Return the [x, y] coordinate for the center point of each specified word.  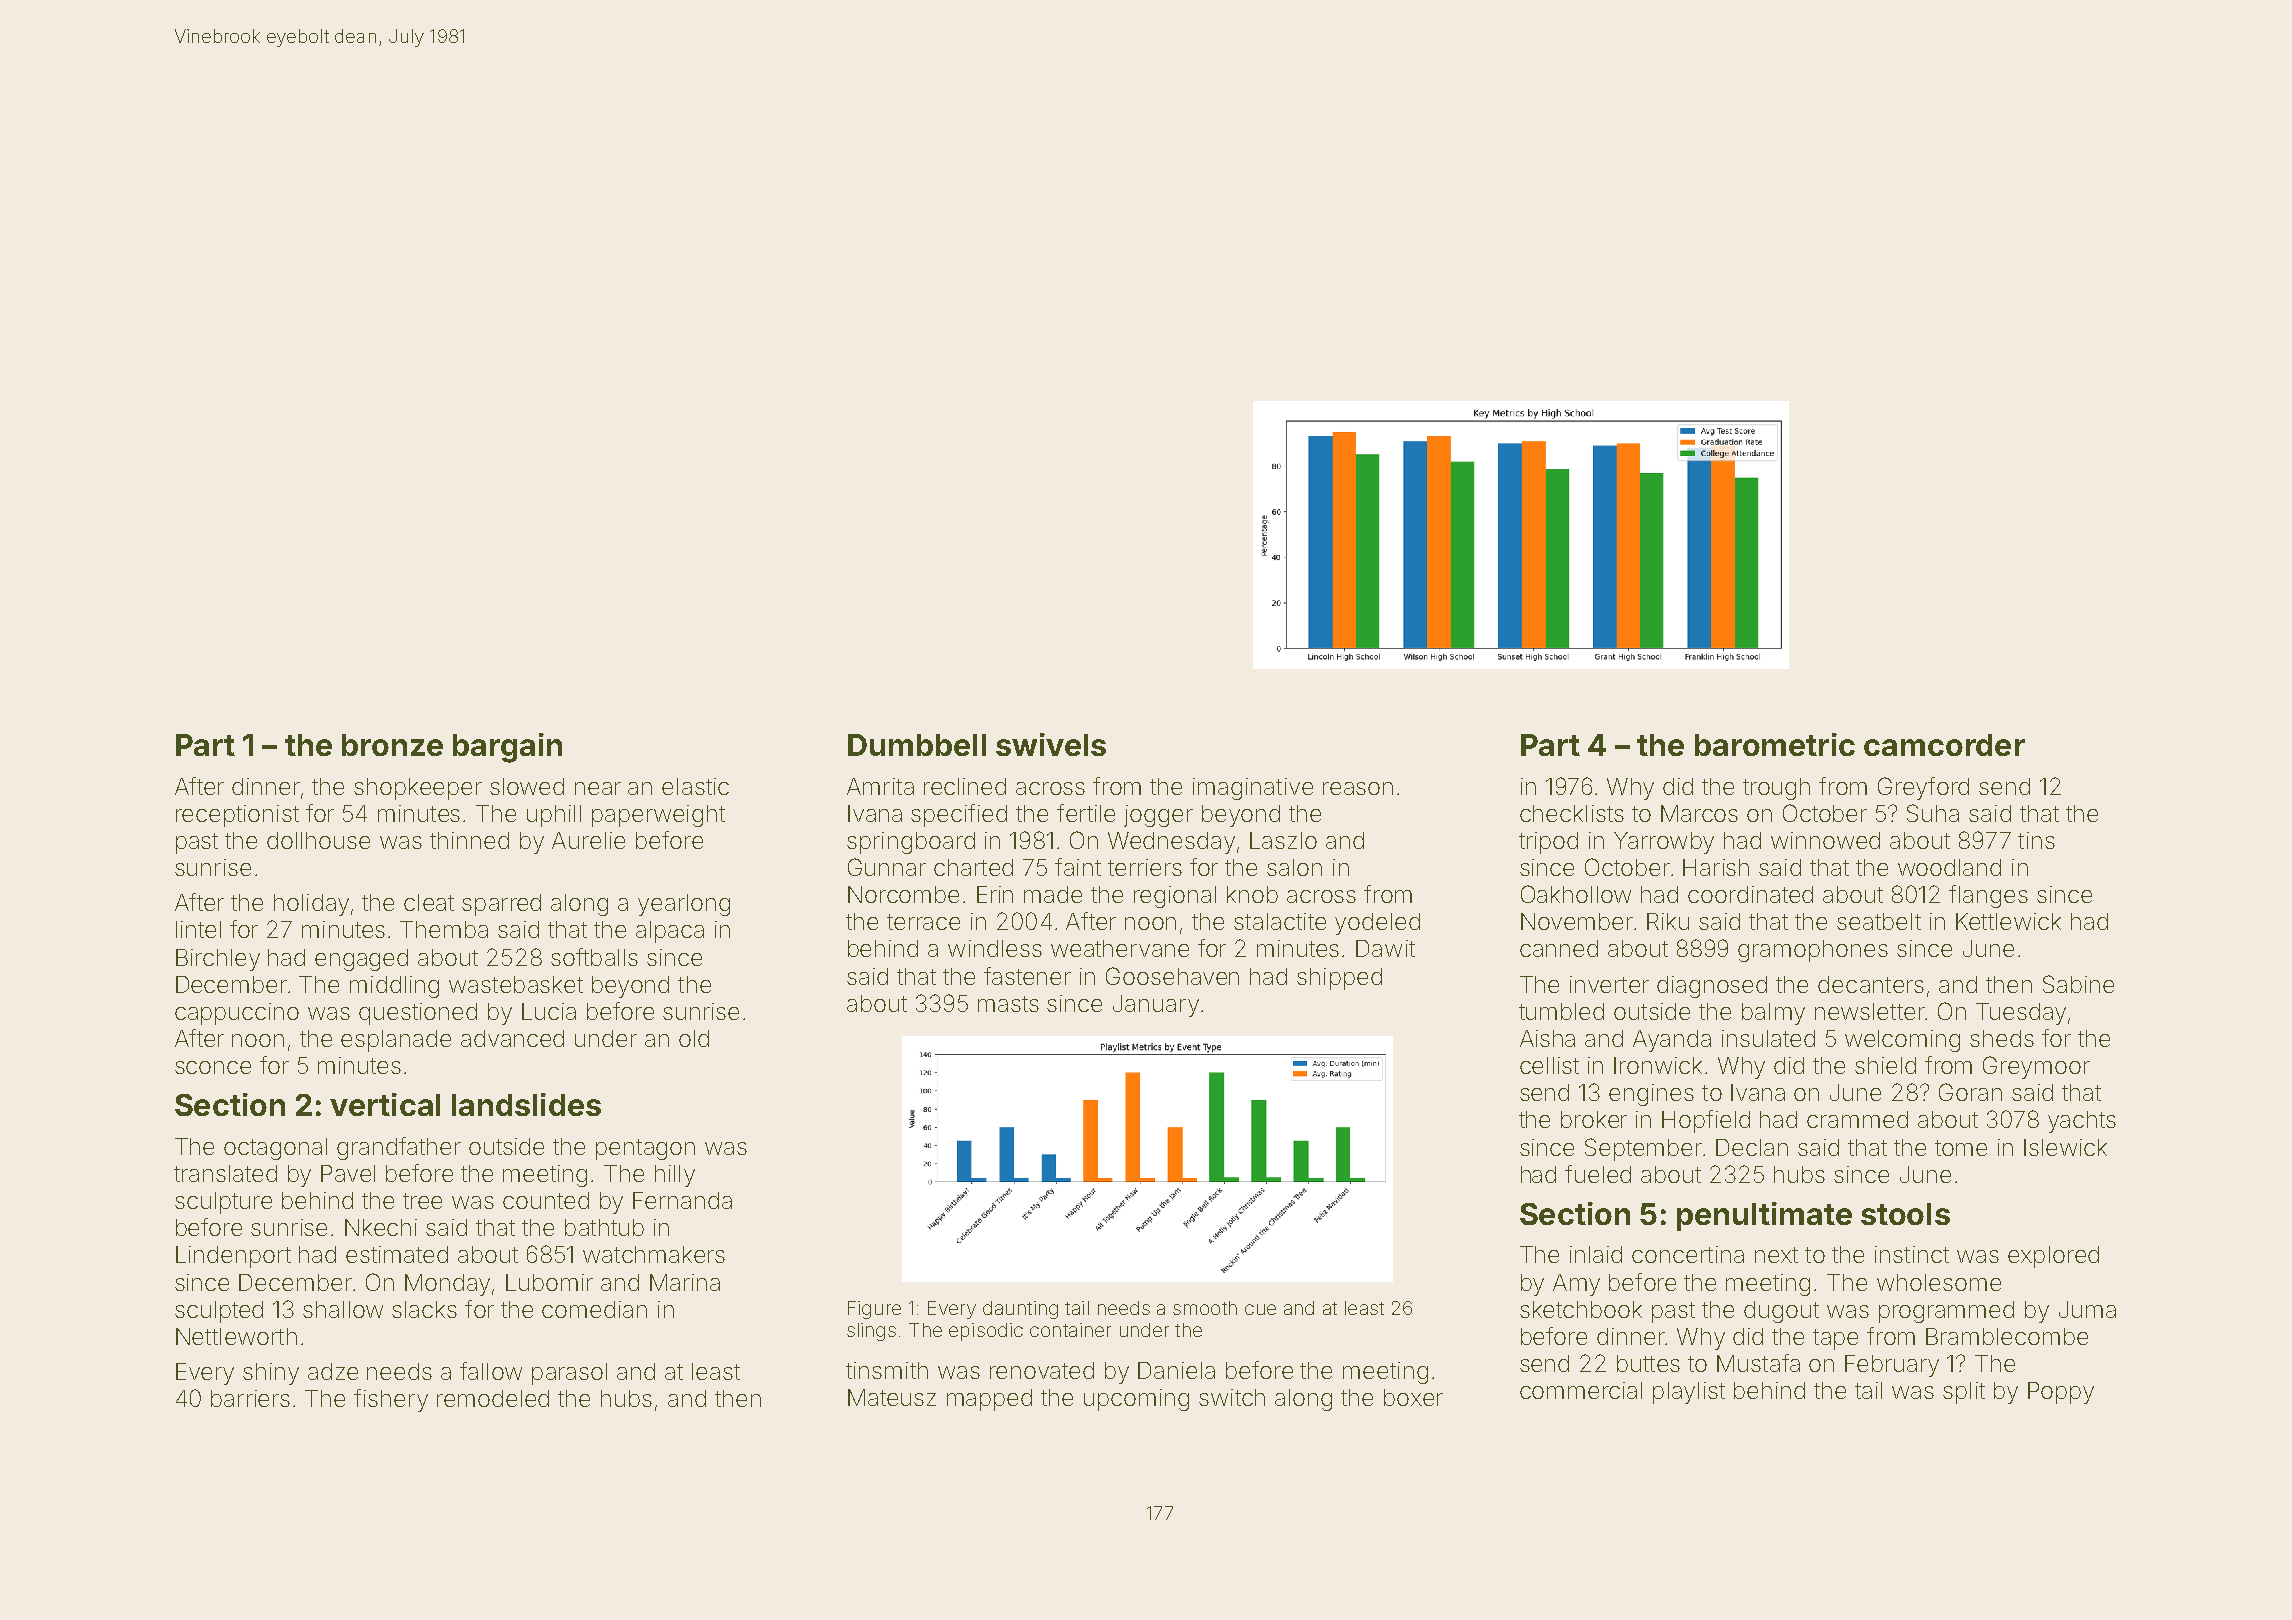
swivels [1051, 744]
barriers [250, 1398]
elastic [695, 786]
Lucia [549, 1011]
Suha [1933, 813]
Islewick [2065, 1147]
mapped [989, 1400]
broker [1594, 1119]
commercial [1581, 1390]
